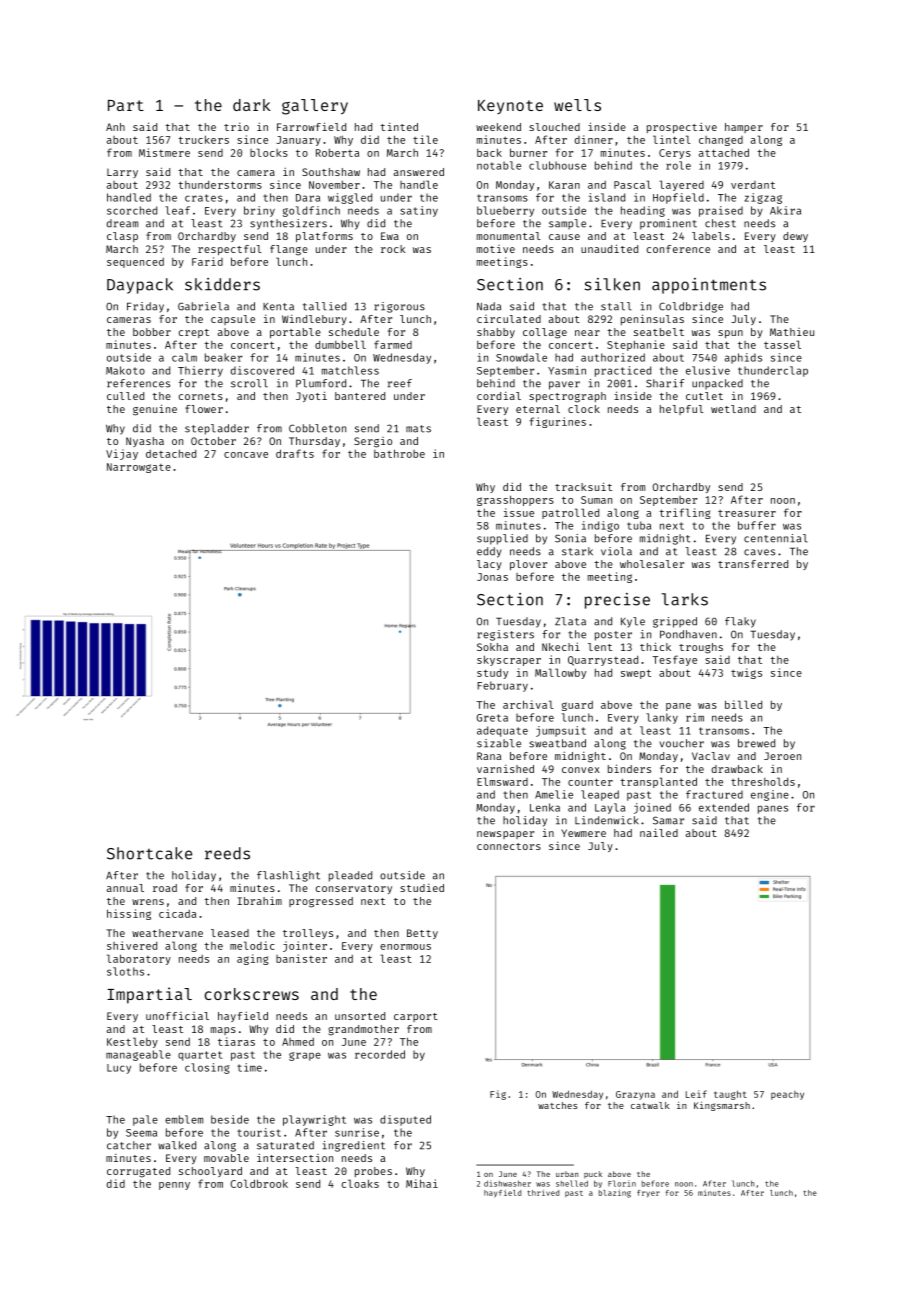  Describe the element at coordinates (149, 853) in the document. I see `Shortcake` at that location.
